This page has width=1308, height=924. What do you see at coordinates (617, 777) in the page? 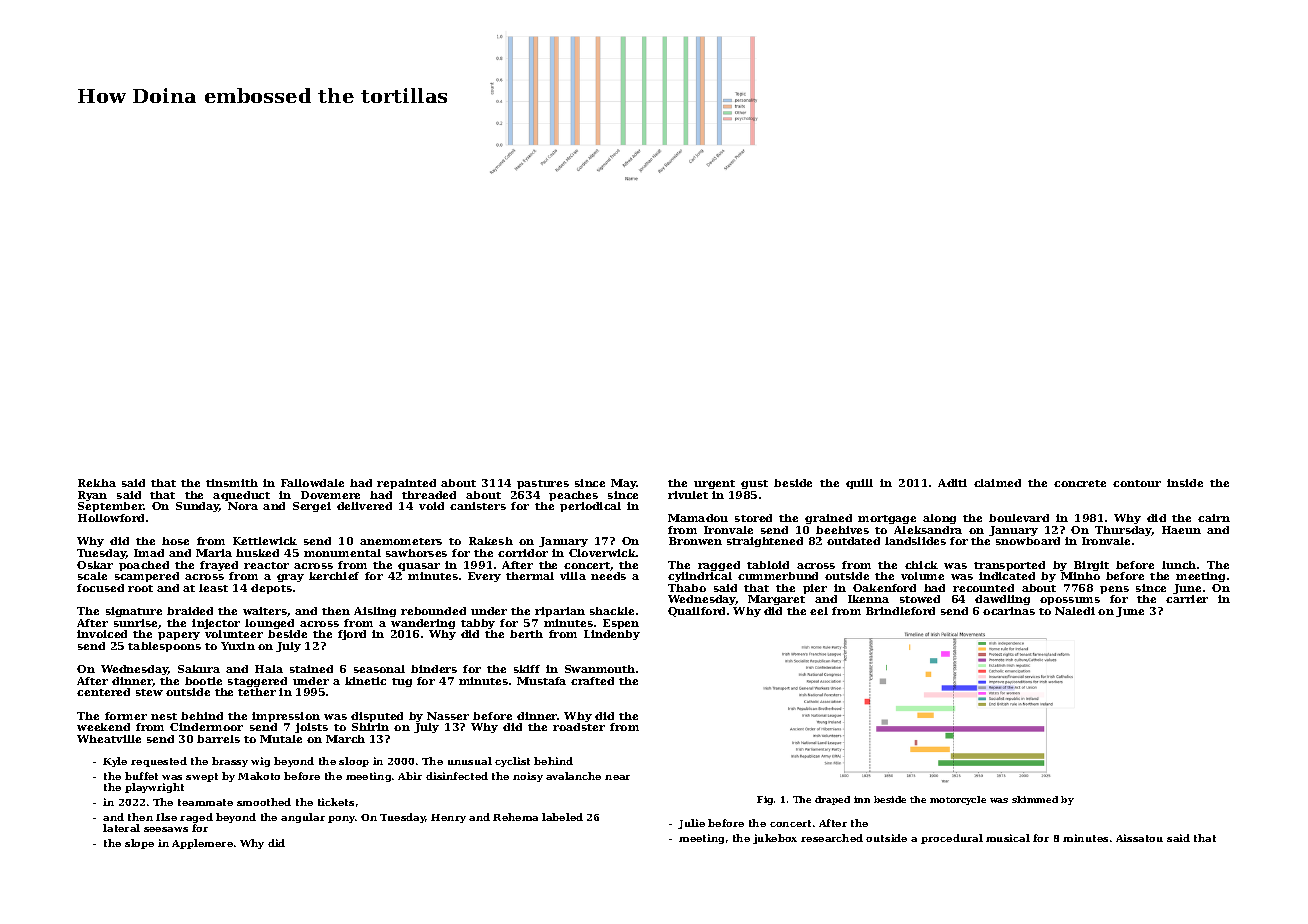
I see `near` at bounding box center [617, 777].
